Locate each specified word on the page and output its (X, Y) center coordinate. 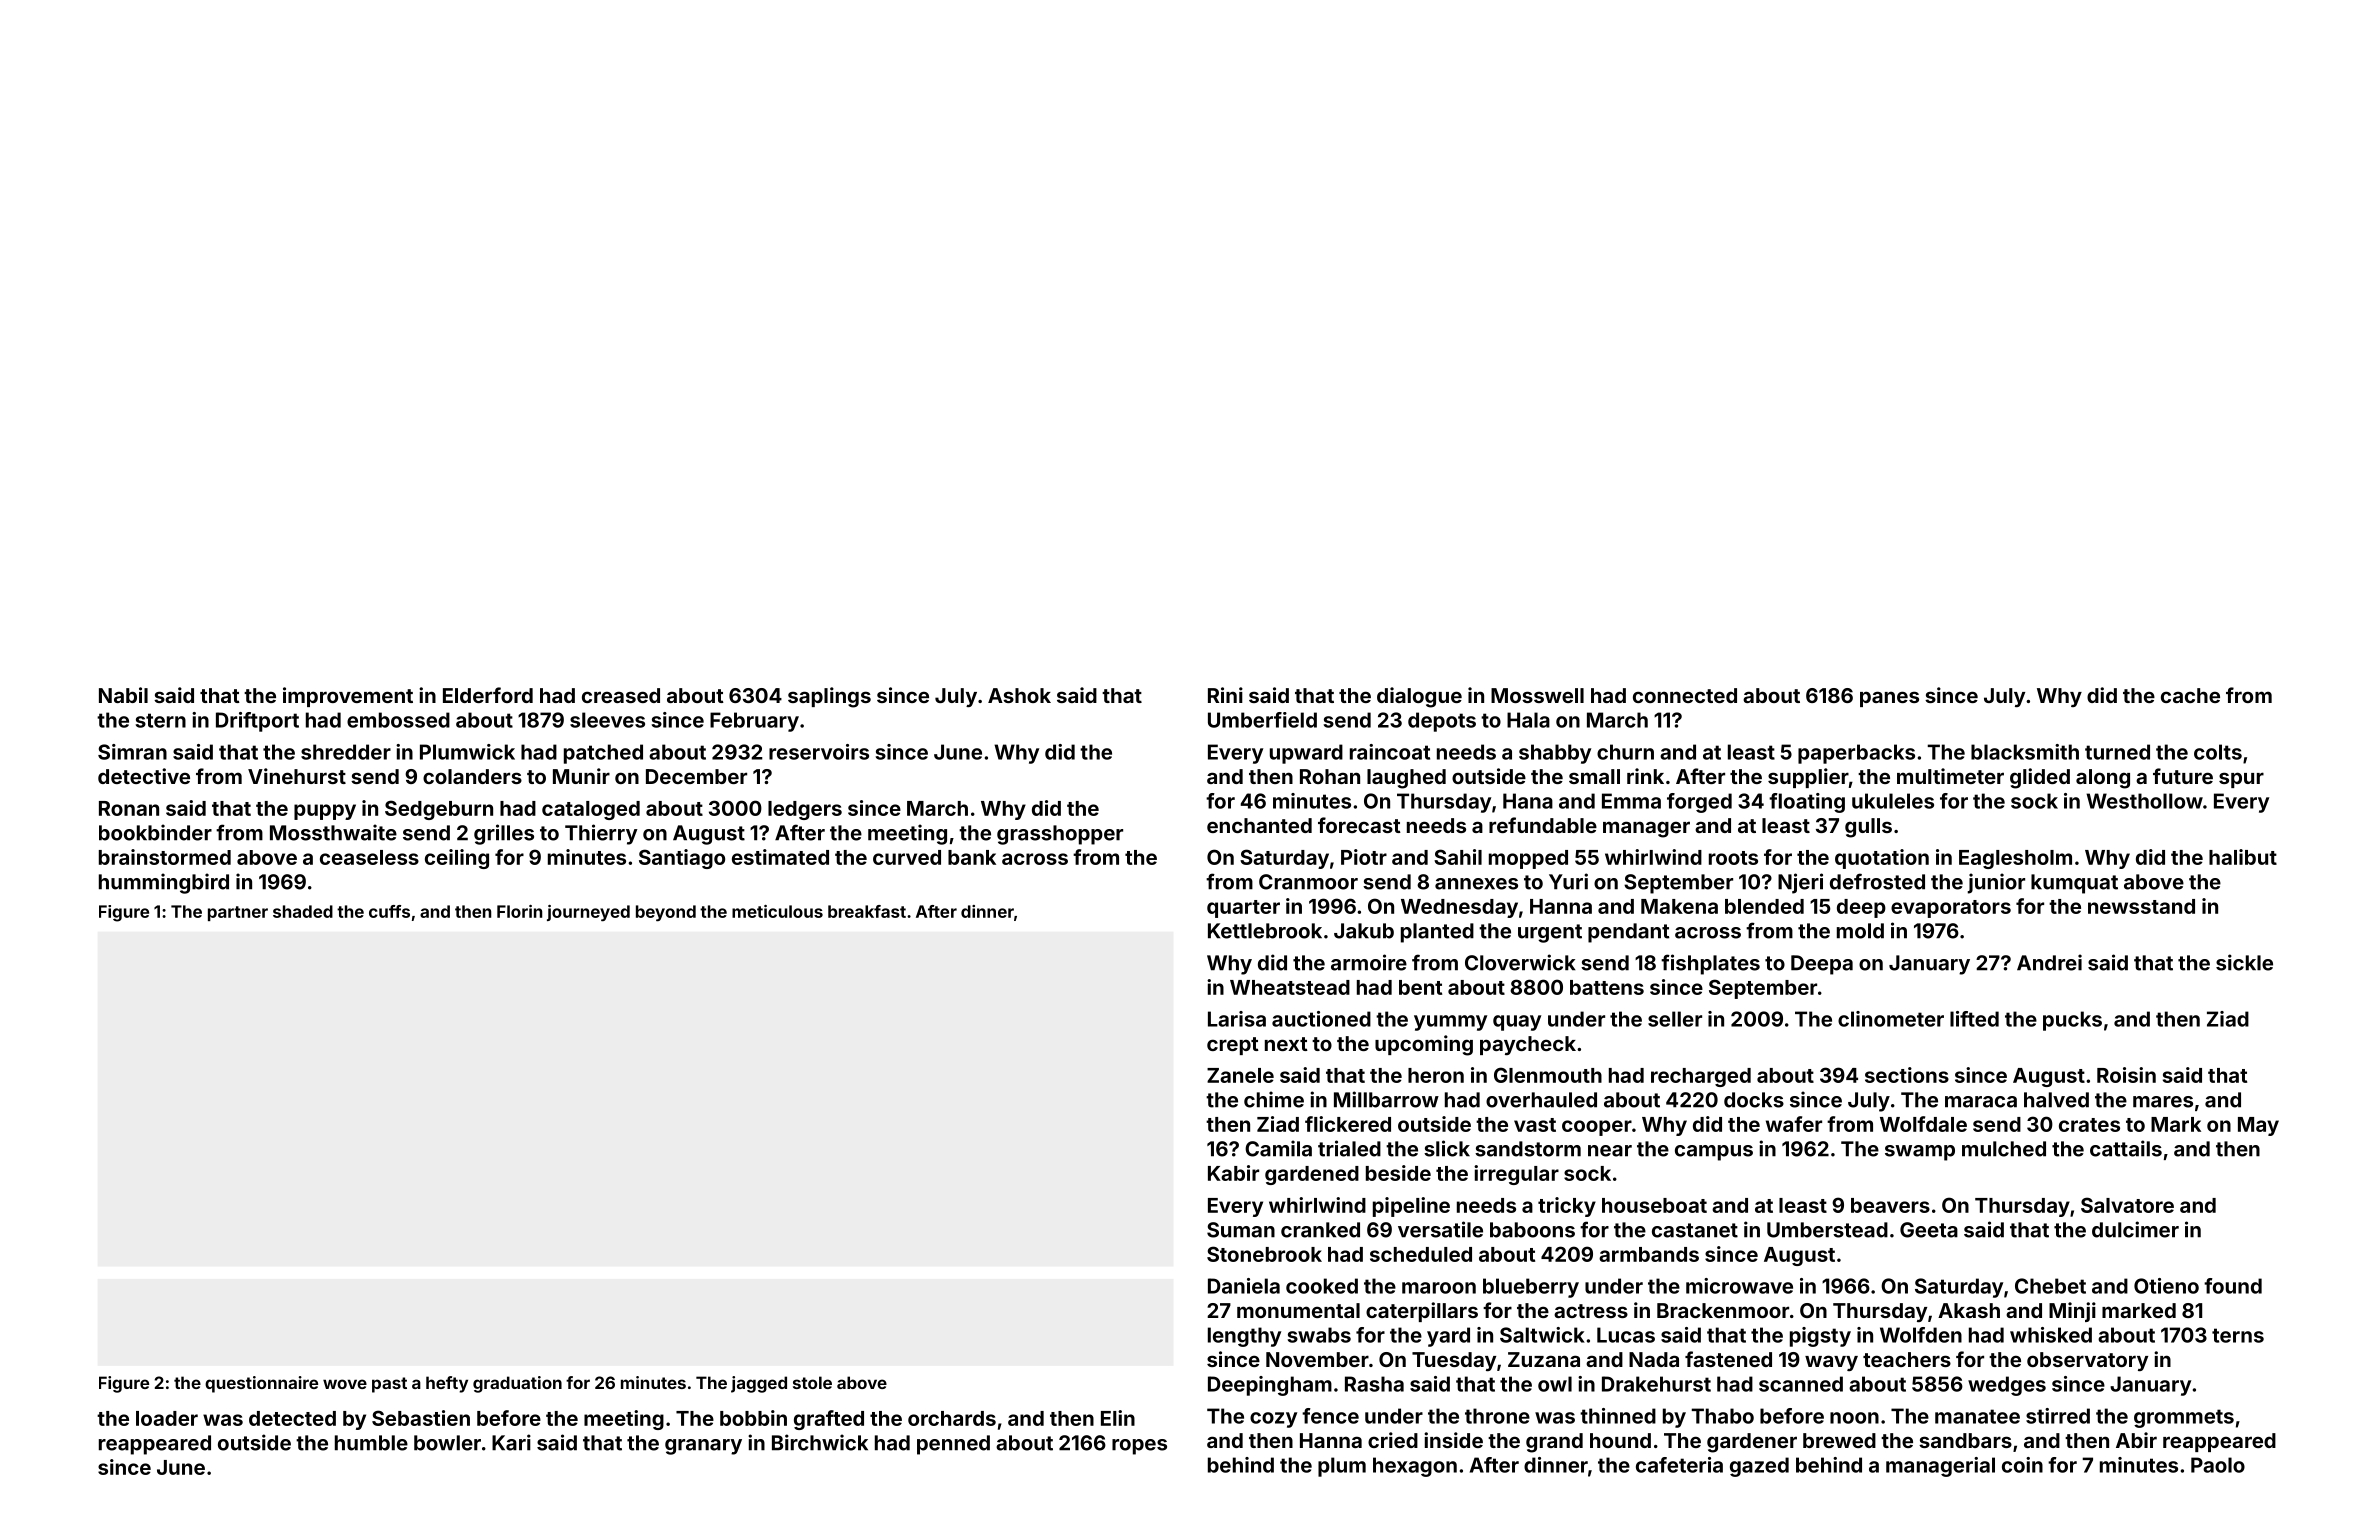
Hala (1528, 720)
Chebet (2050, 1286)
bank (972, 857)
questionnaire (261, 1384)
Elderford (488, 695)
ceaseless (369, 857)
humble (371, 1443)
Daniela (1244, 1286)
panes (1889, 699)
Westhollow (2144, 801)
